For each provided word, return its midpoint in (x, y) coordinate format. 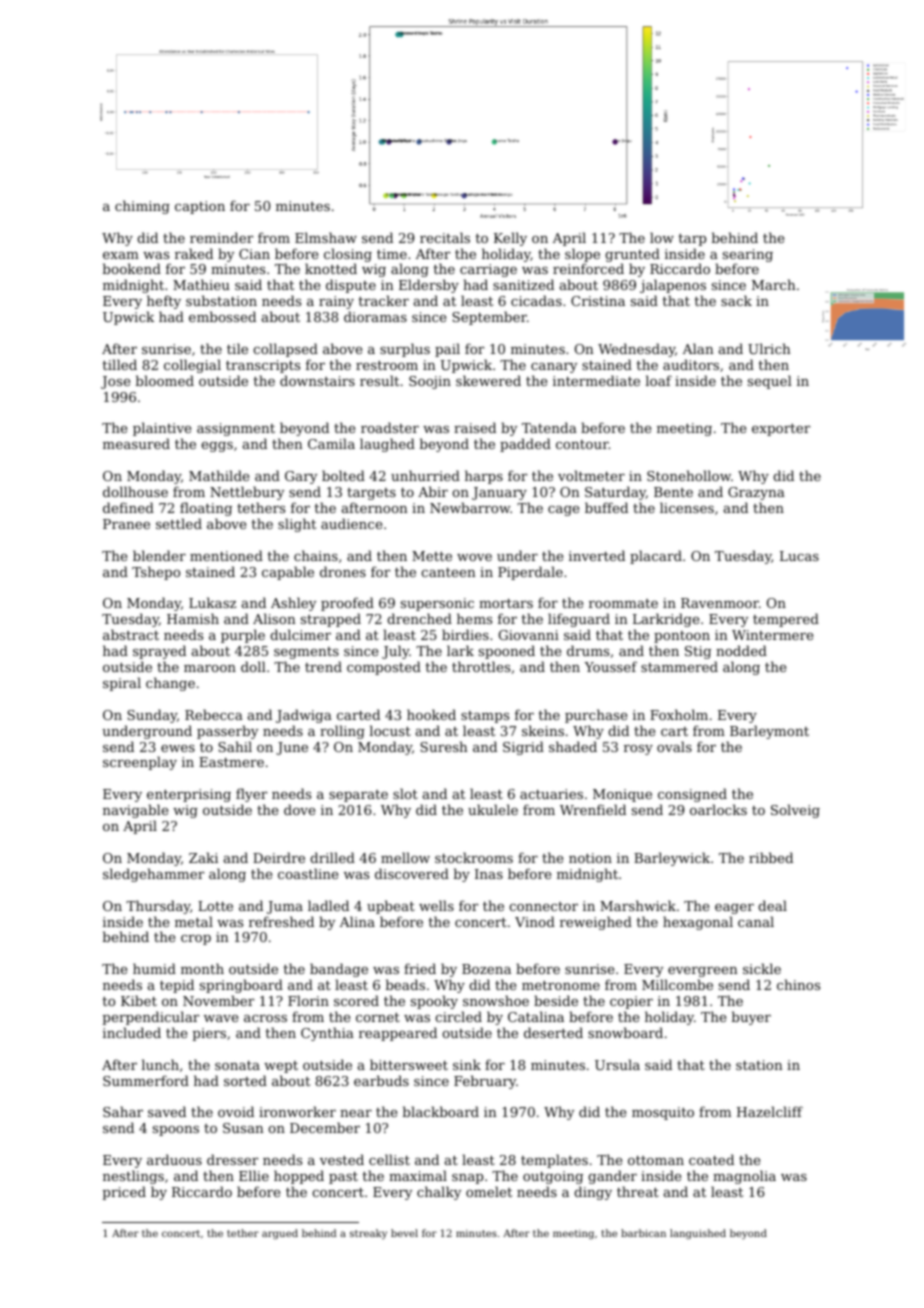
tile (237, 348)
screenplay (140, 763)
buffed (606, 507)
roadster (390, 427)
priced (124, 1193)
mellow (405, 857)
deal (772, 905)
